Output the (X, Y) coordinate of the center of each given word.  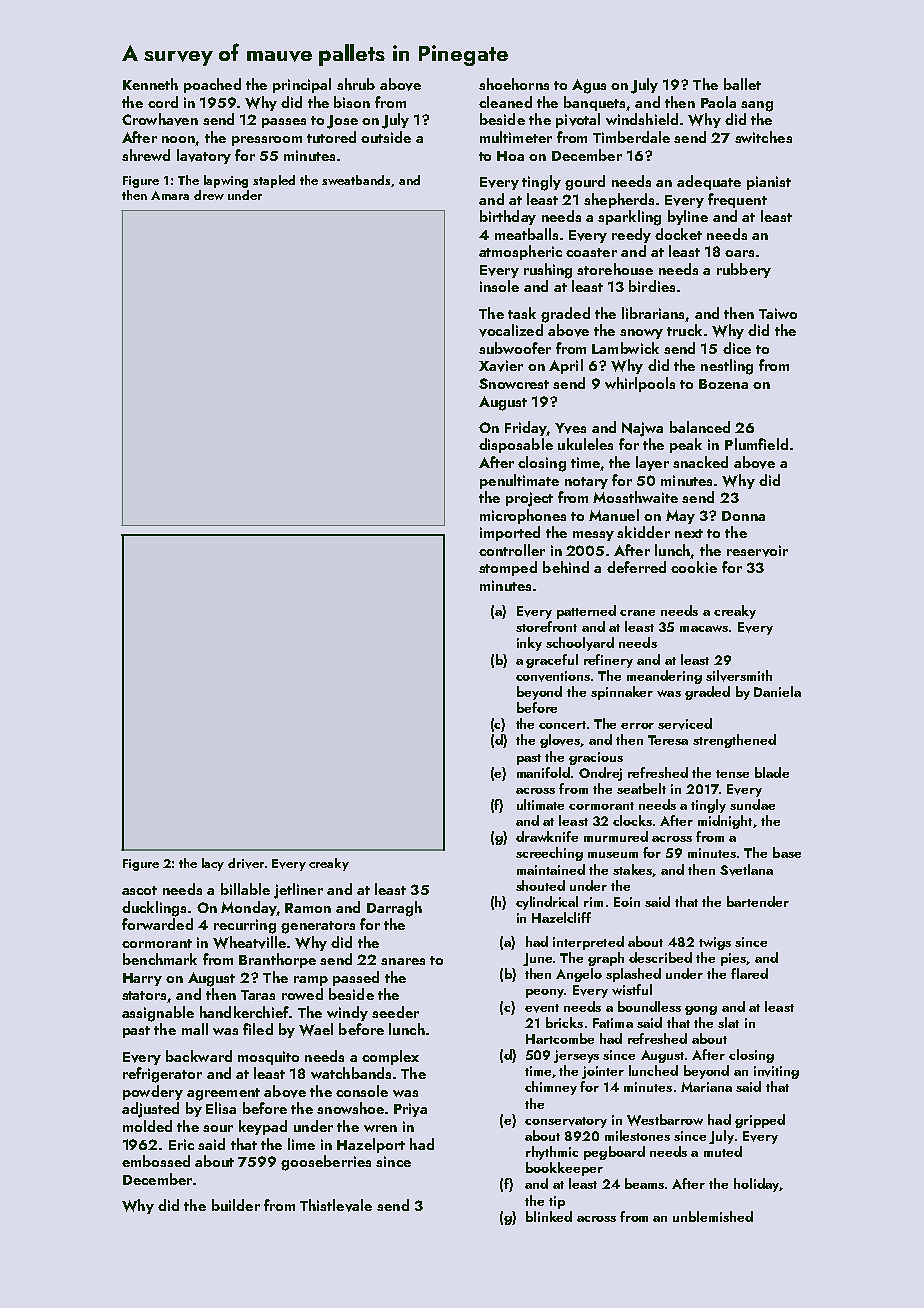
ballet (742, 84)
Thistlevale (336, 1205)
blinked (549, 1216)
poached (212, 85)
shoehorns (514, 84)
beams (644, 1183)
